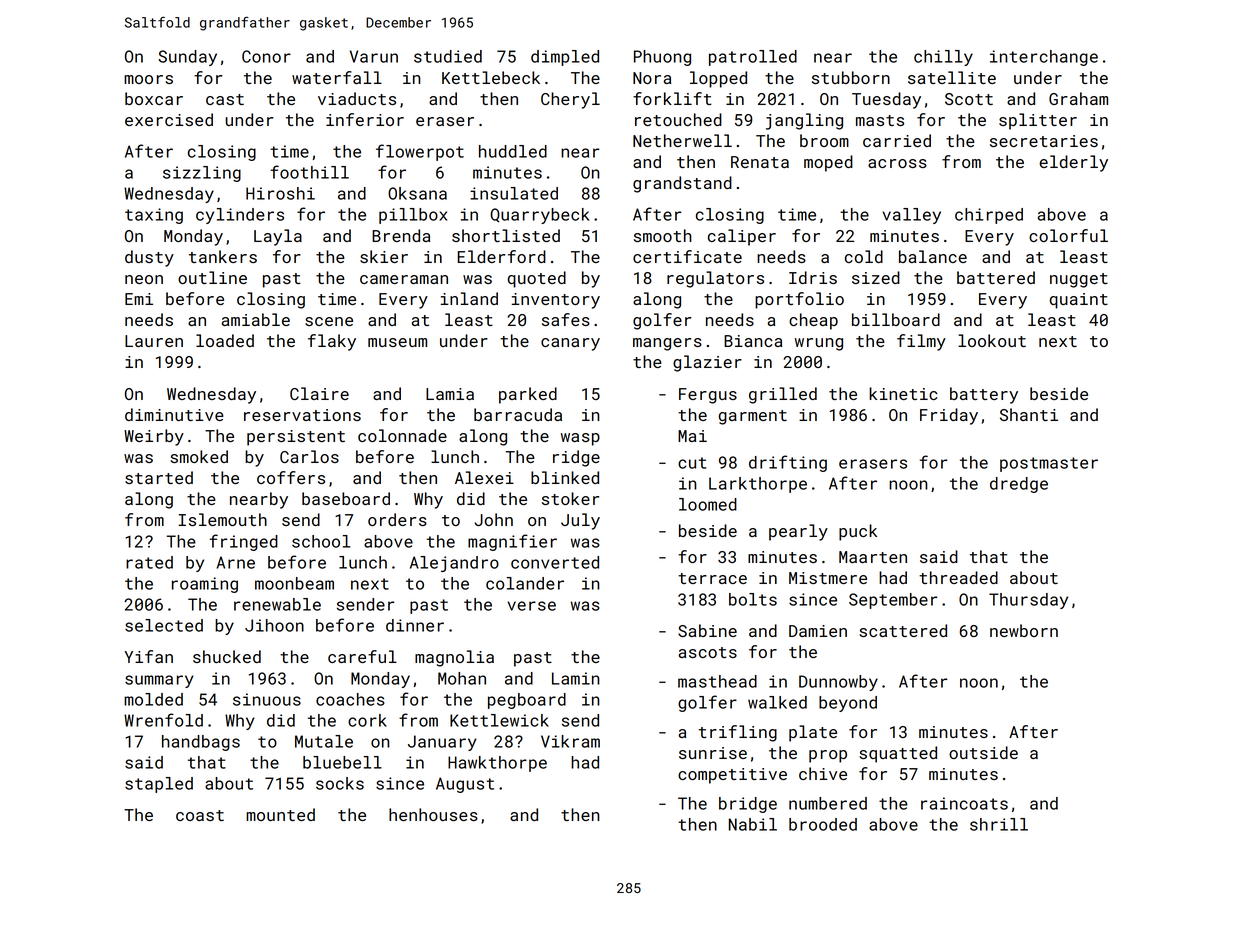 This screenshot has height=952, width=1233. I want to click on quaint, so click(1079, 301).
